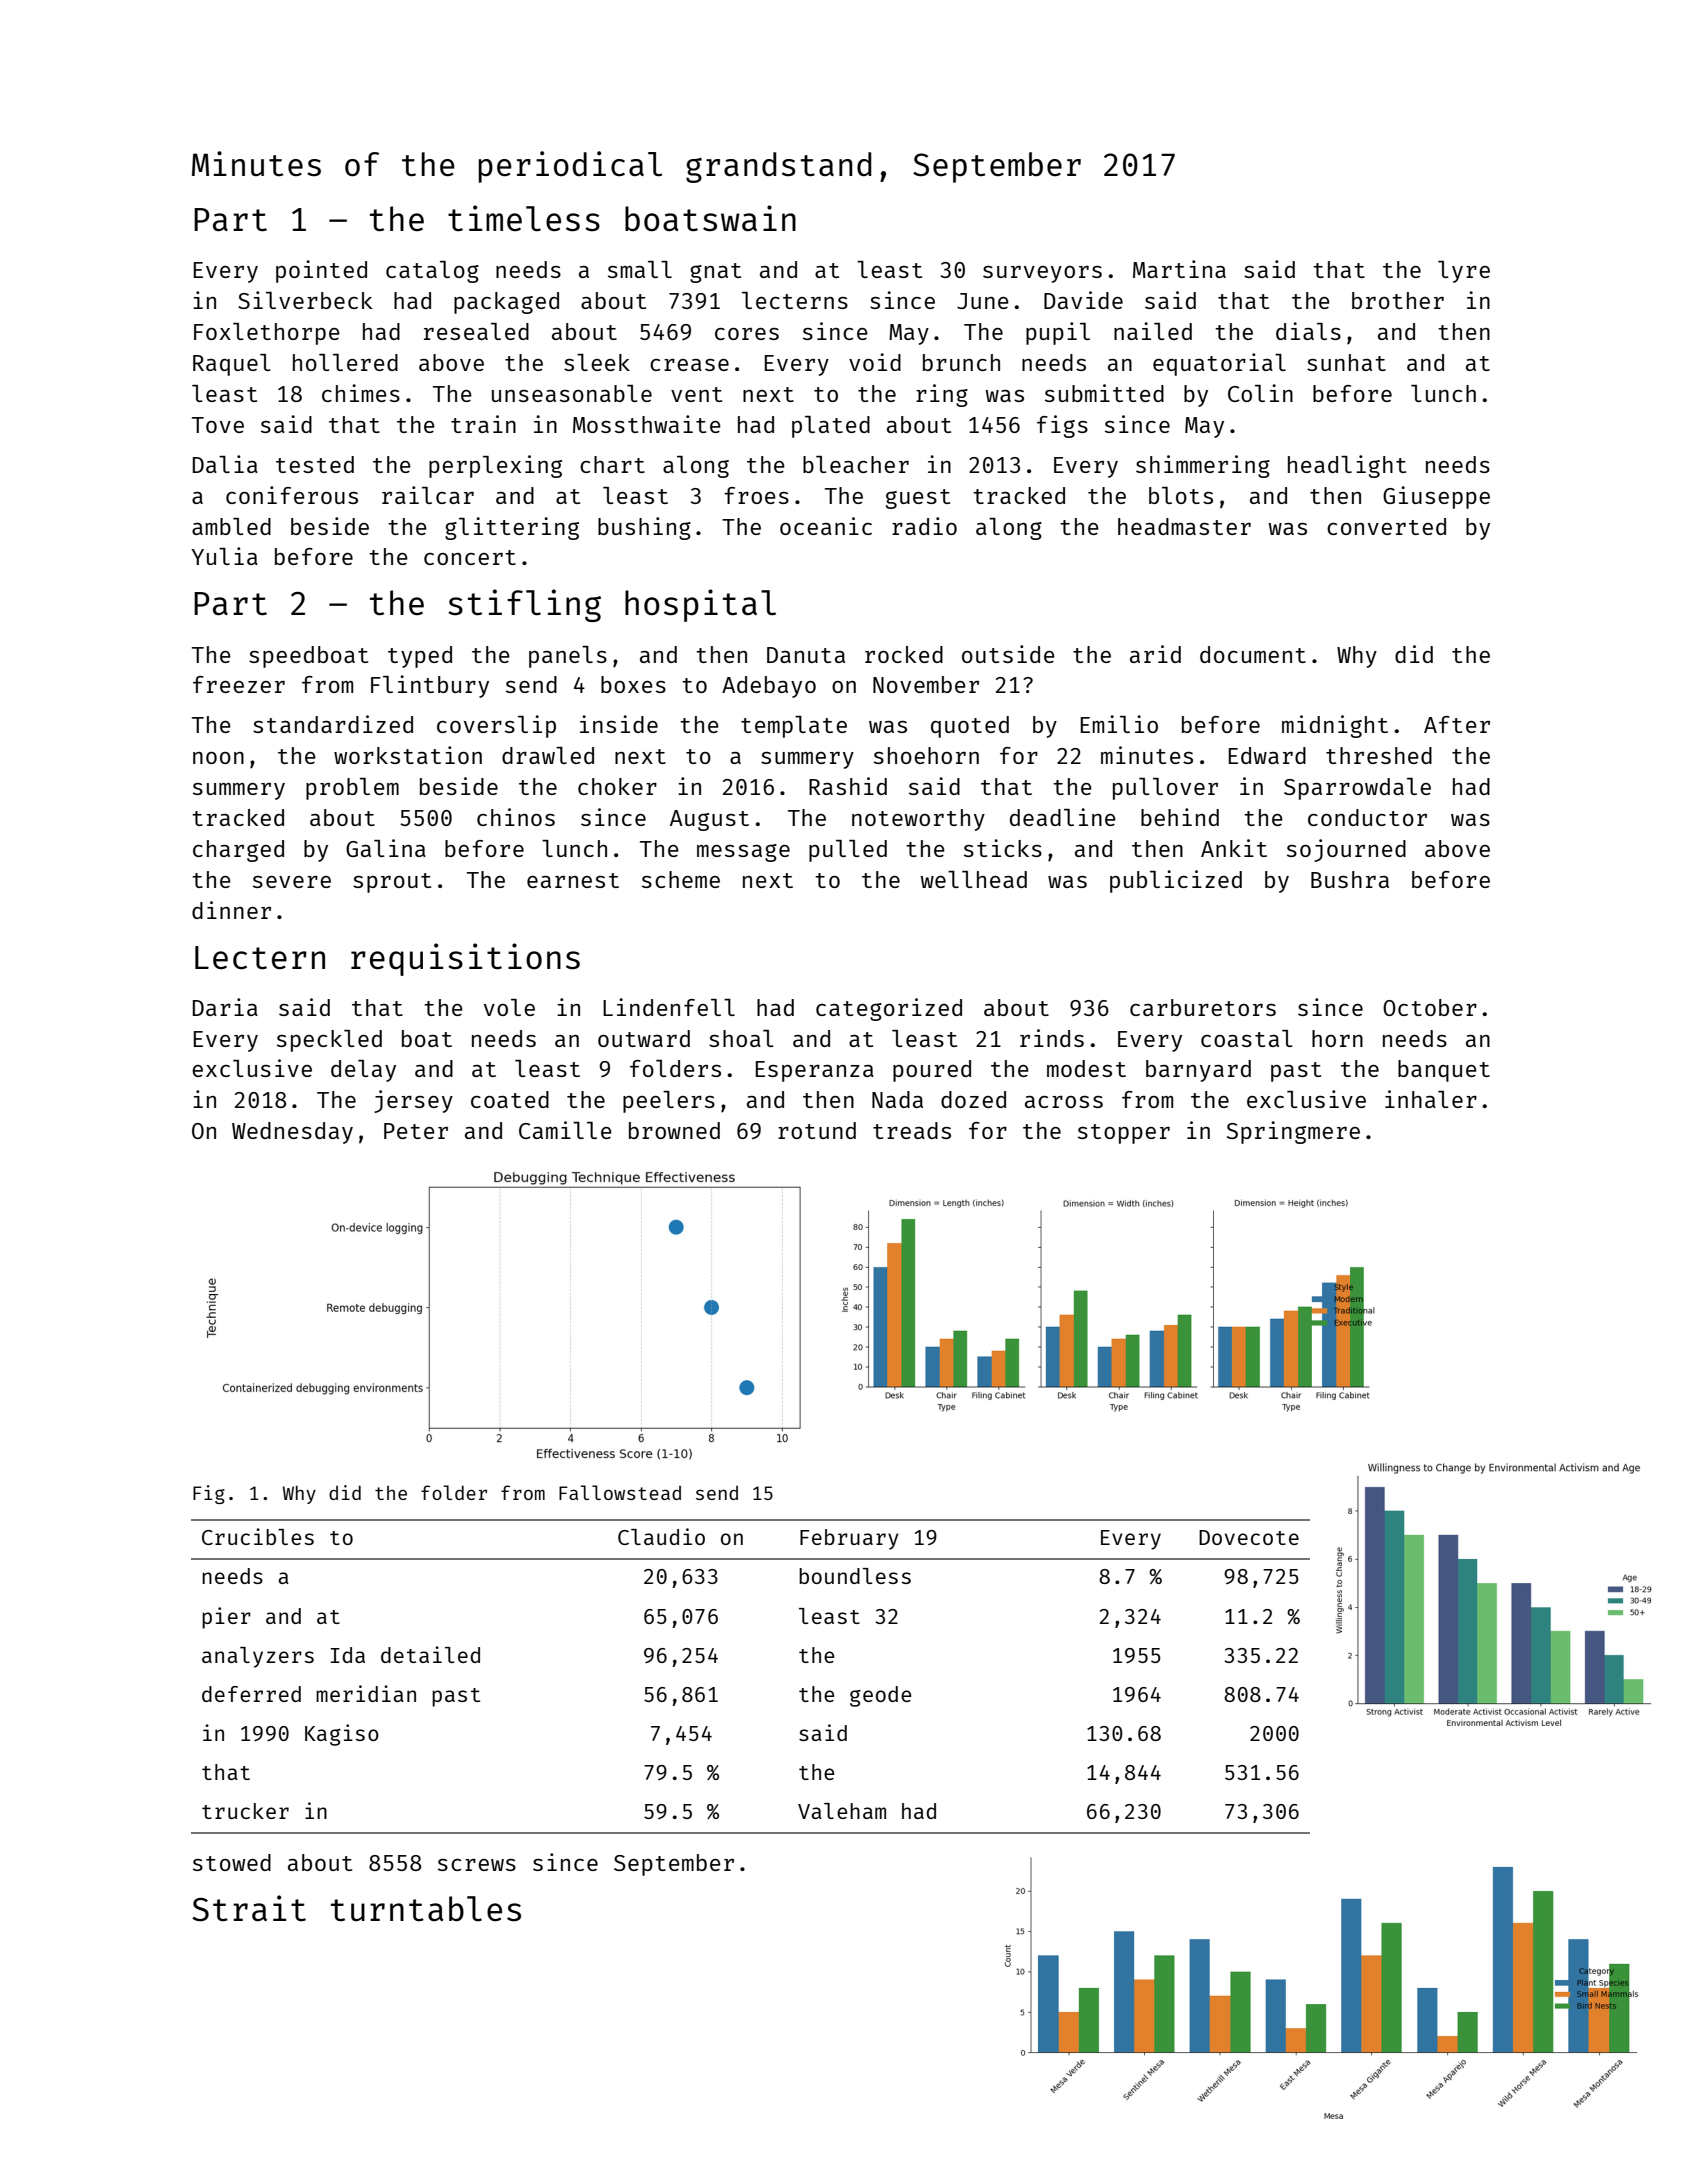 The image size is (1683, 2178). What do you see at coordinates (524, 218) in the page?
I see `timeless` at bounding box center [524, 218].
